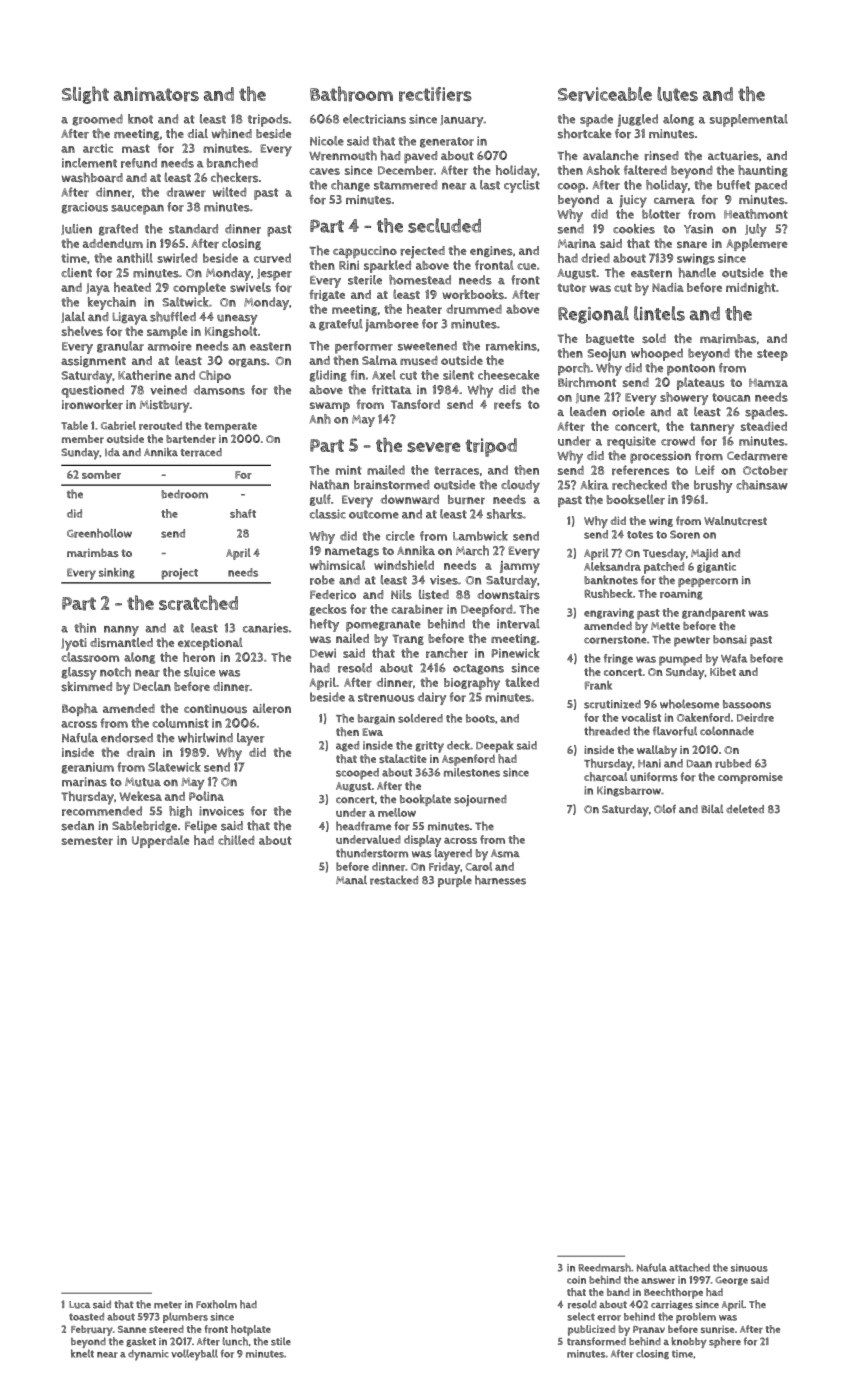  Describe the element at coordinates (522, 186) in the screenshot. I see `cyclist` at that location.
